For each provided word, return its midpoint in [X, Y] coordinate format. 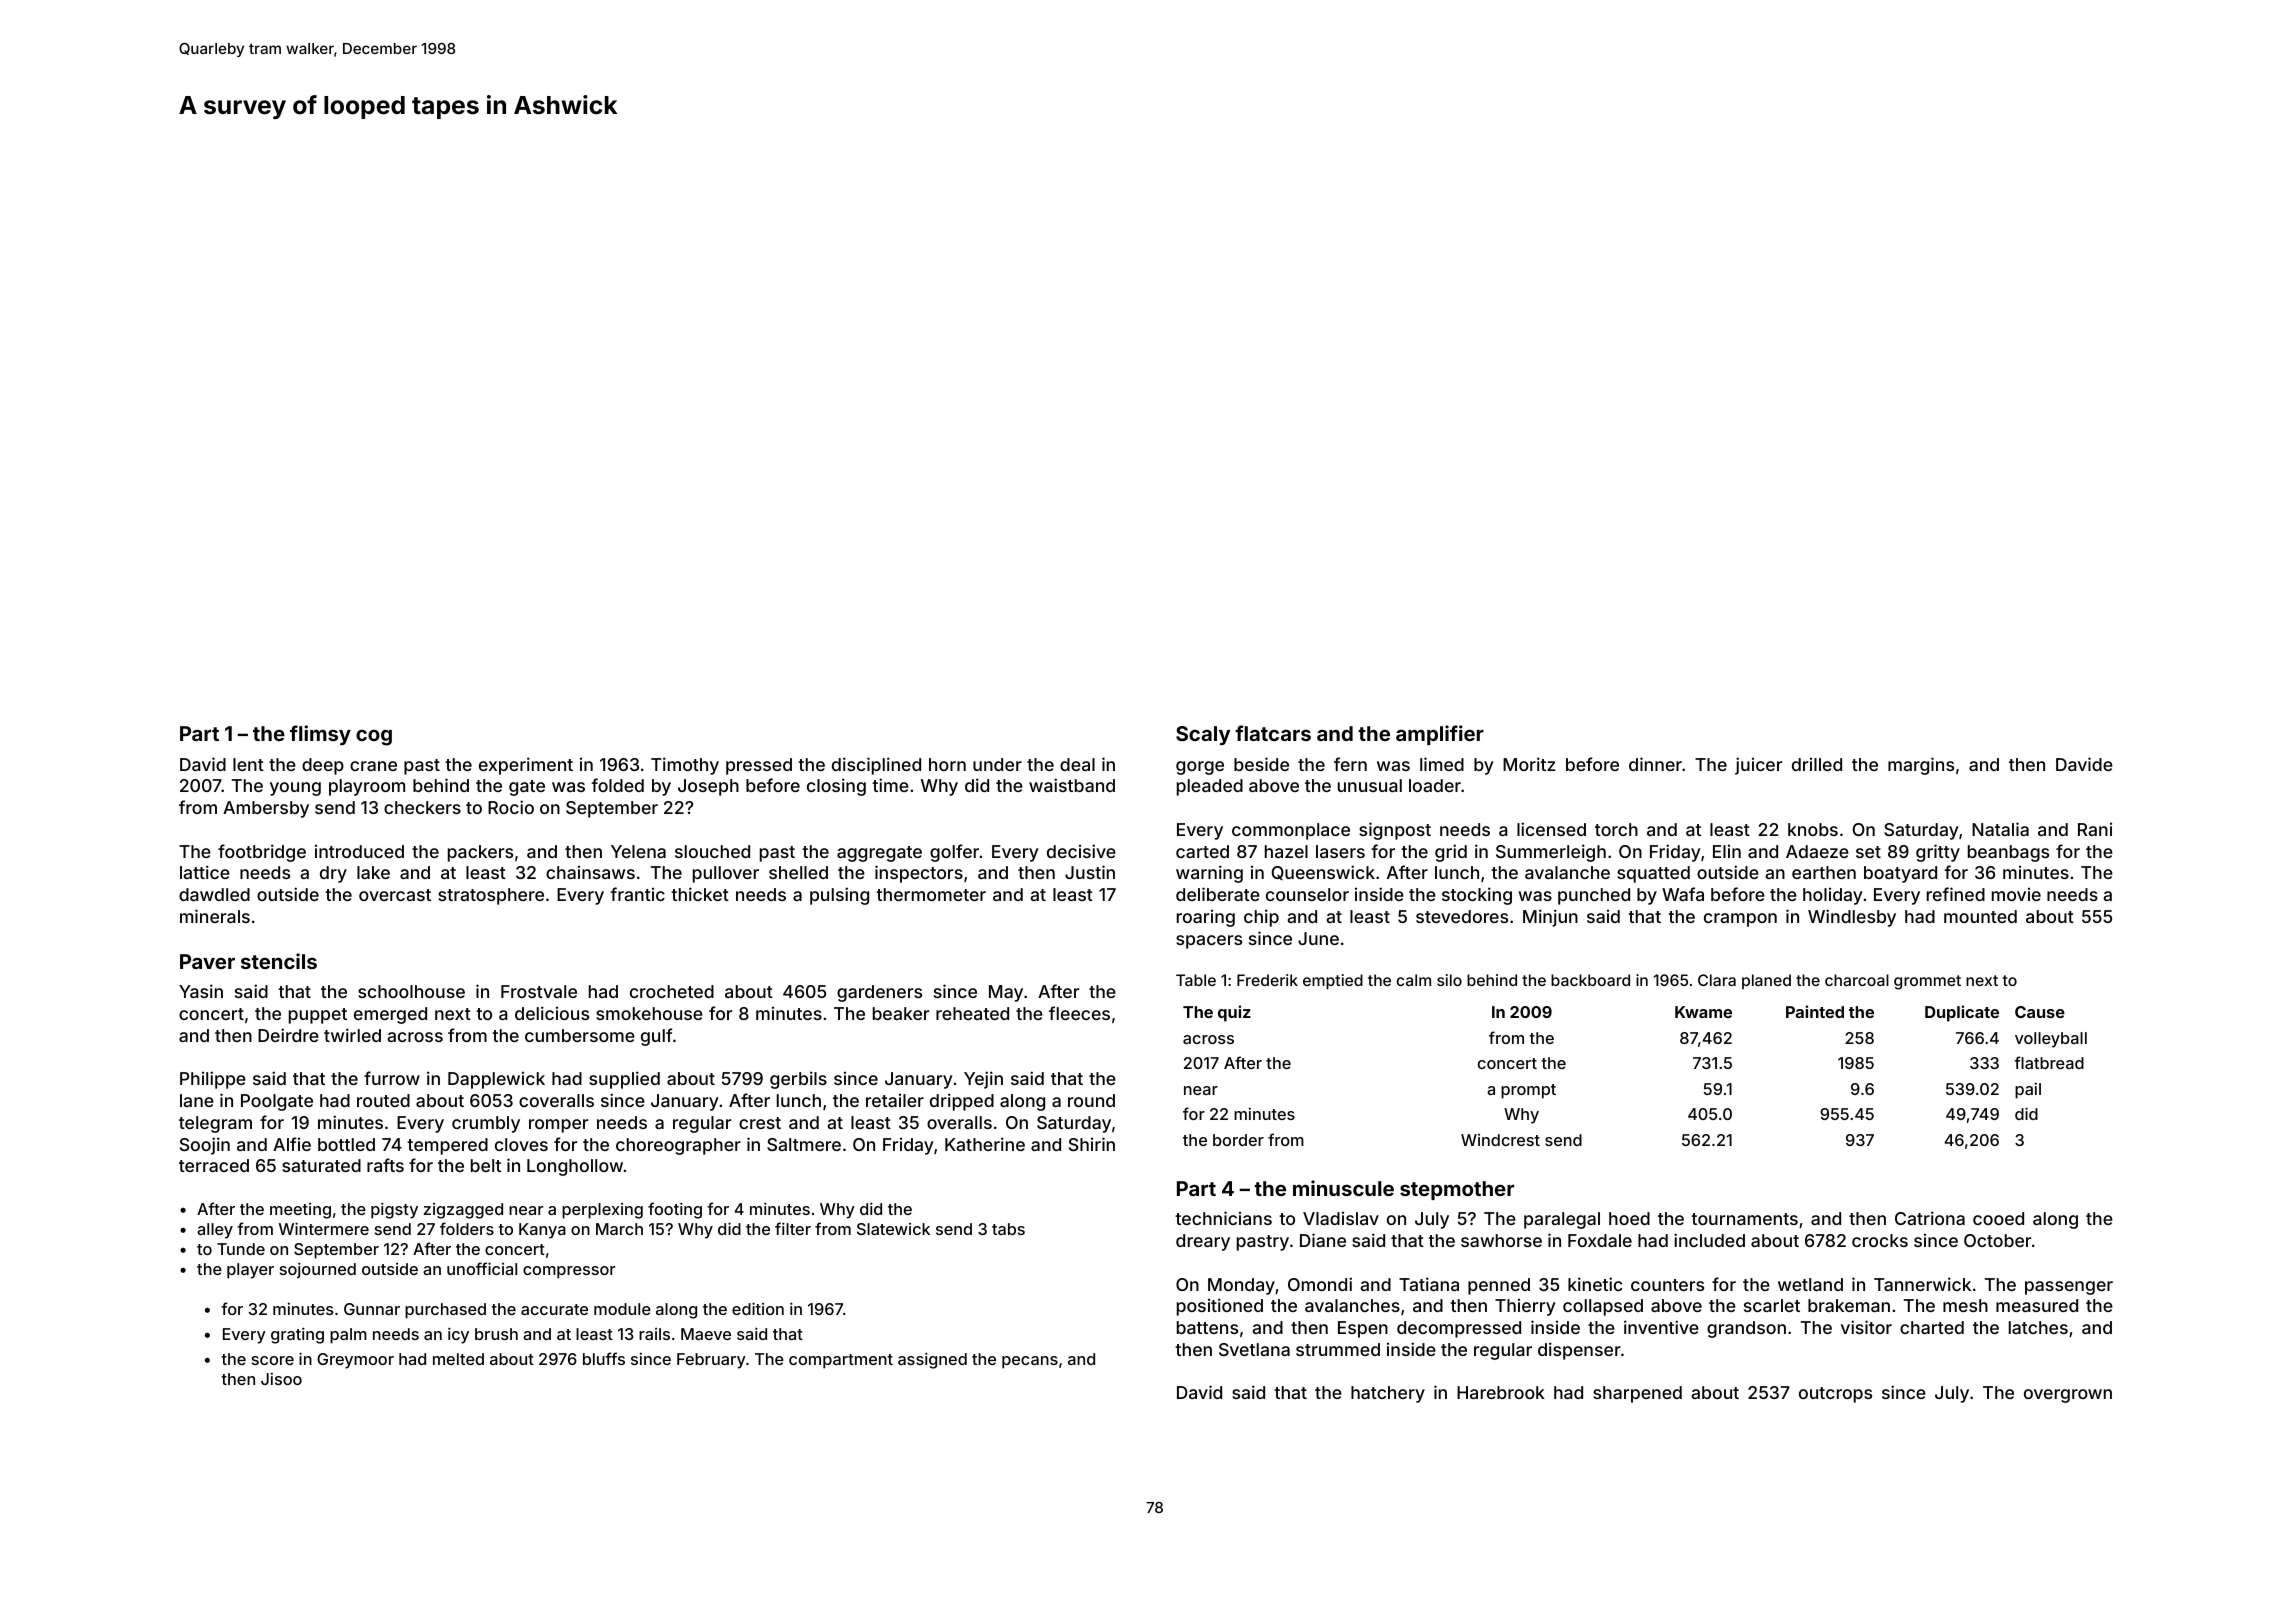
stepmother [1457, 1190]
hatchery [1388, 1394]
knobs [1813, 829]
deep [323, 766]
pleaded [1210, 787]
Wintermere [324, 1228]
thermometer [931, 894]
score [273, 1360]
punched [1594, 896]
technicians [1223, 1218]
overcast [395, 895]
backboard [1590, 980]
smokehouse [649, 1013]
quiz [1234, 1013]
